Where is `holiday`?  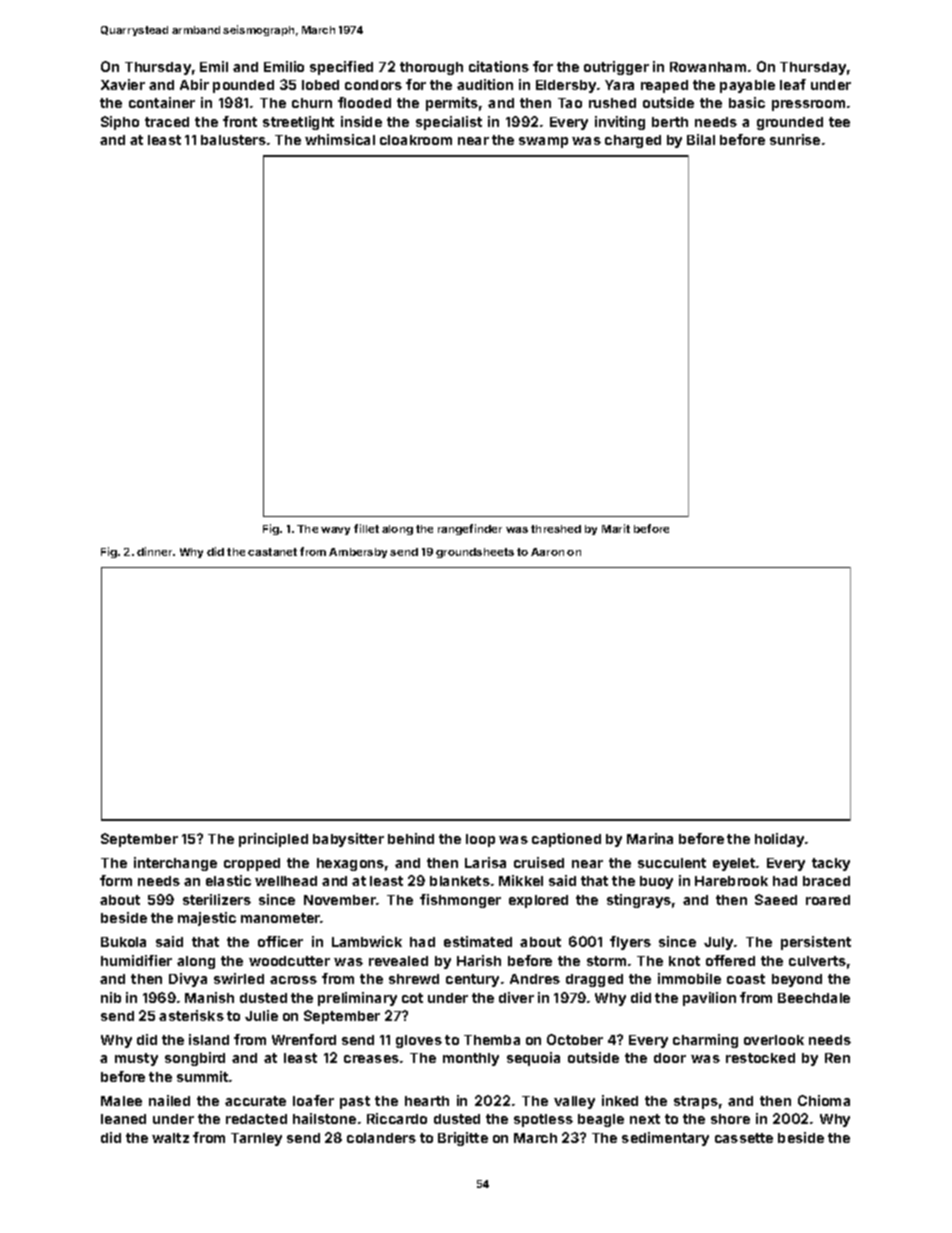
holiday is located at coordinates (780, 840).
